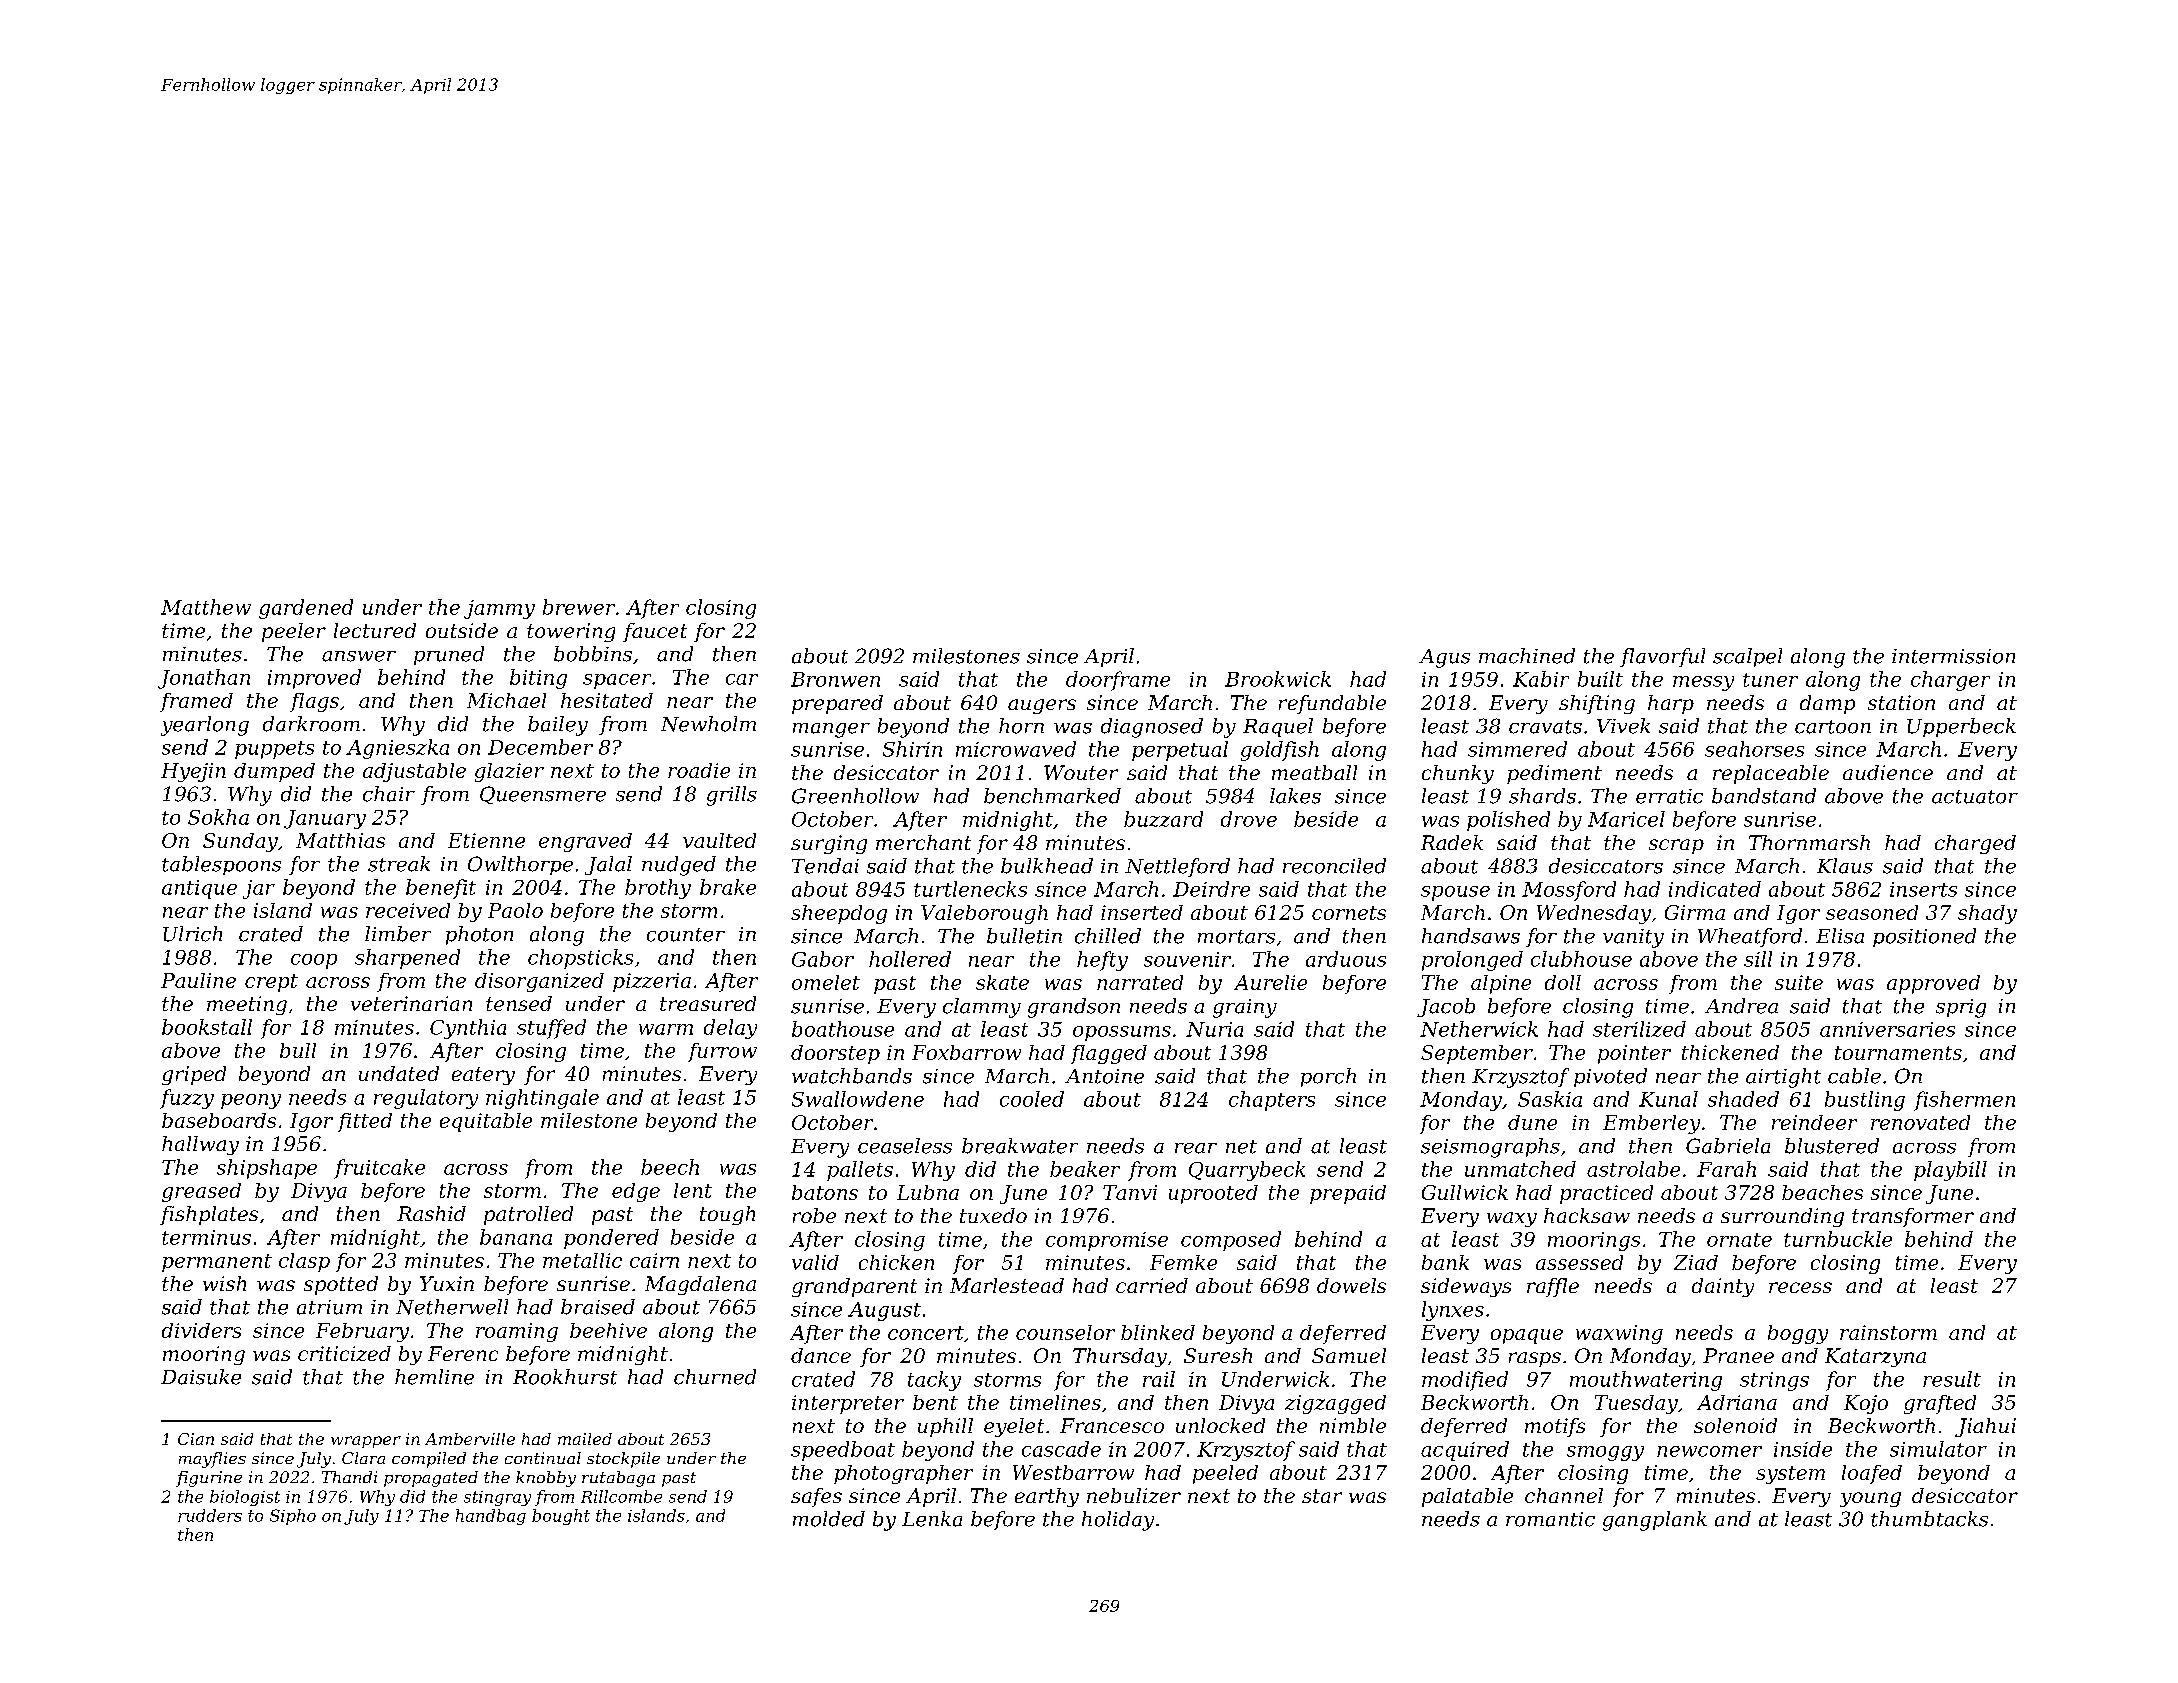  I want to click on January, so click(325, 819).
